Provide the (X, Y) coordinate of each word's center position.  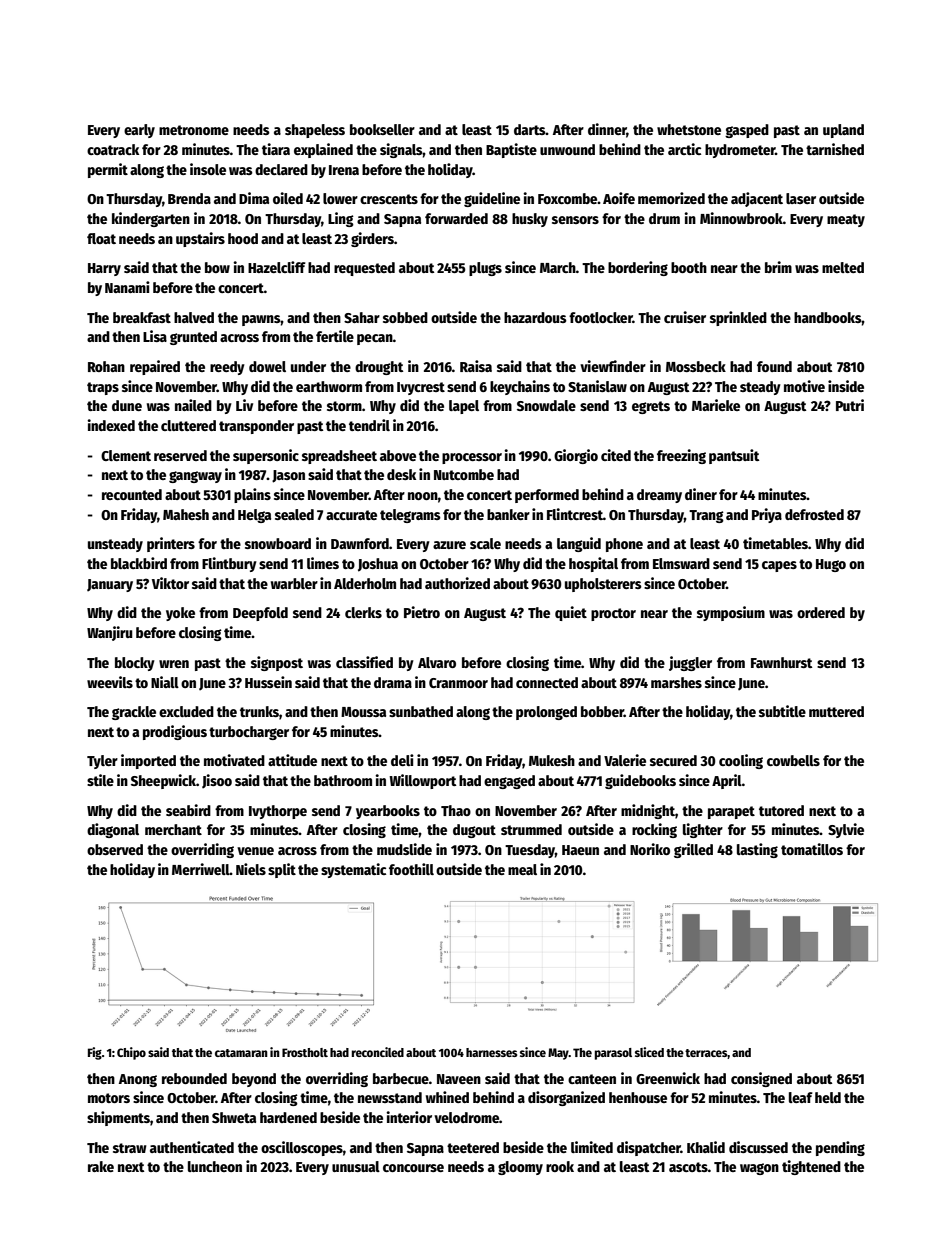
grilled (693, 850)
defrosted (814, 514)
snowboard (278, 543)
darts (530, 129)
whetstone (689, 129)
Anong (138, 1080)
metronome (194, 130)
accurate (351, 515)
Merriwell (201, 869)
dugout (474, 831)
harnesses (491, 1052)
